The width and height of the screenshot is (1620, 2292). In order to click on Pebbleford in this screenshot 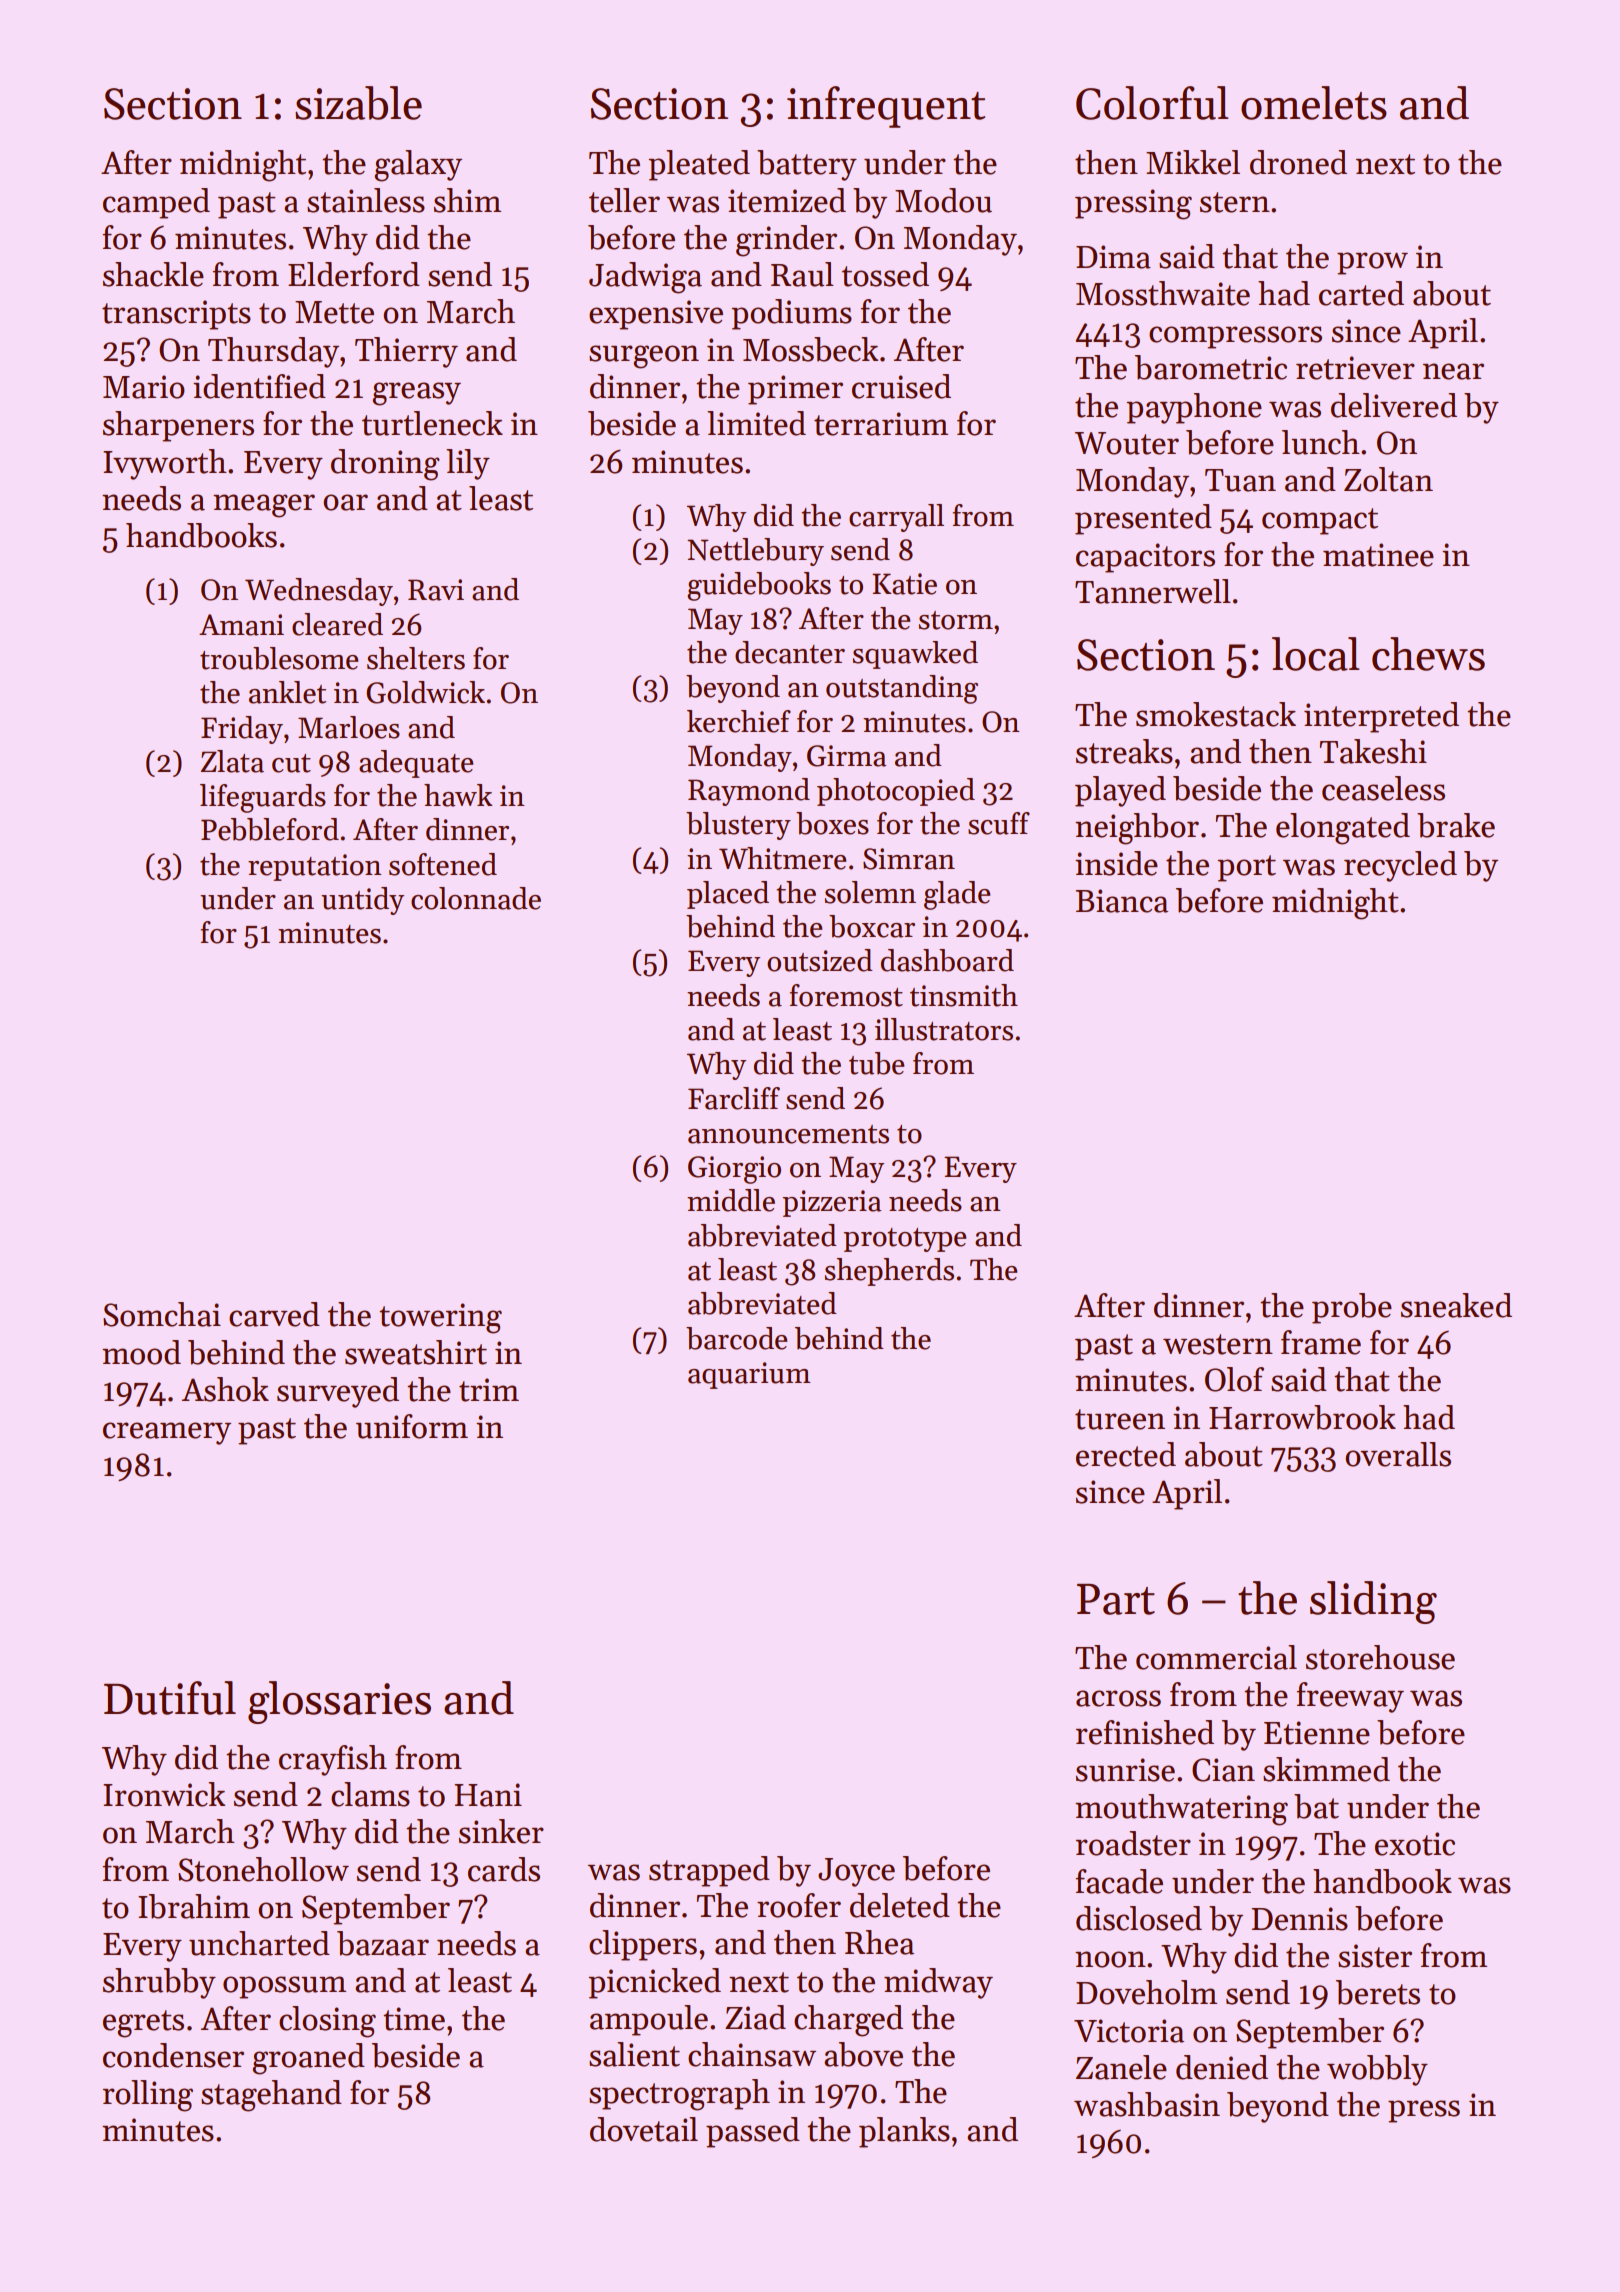, I will do `click(270, 829)`.
